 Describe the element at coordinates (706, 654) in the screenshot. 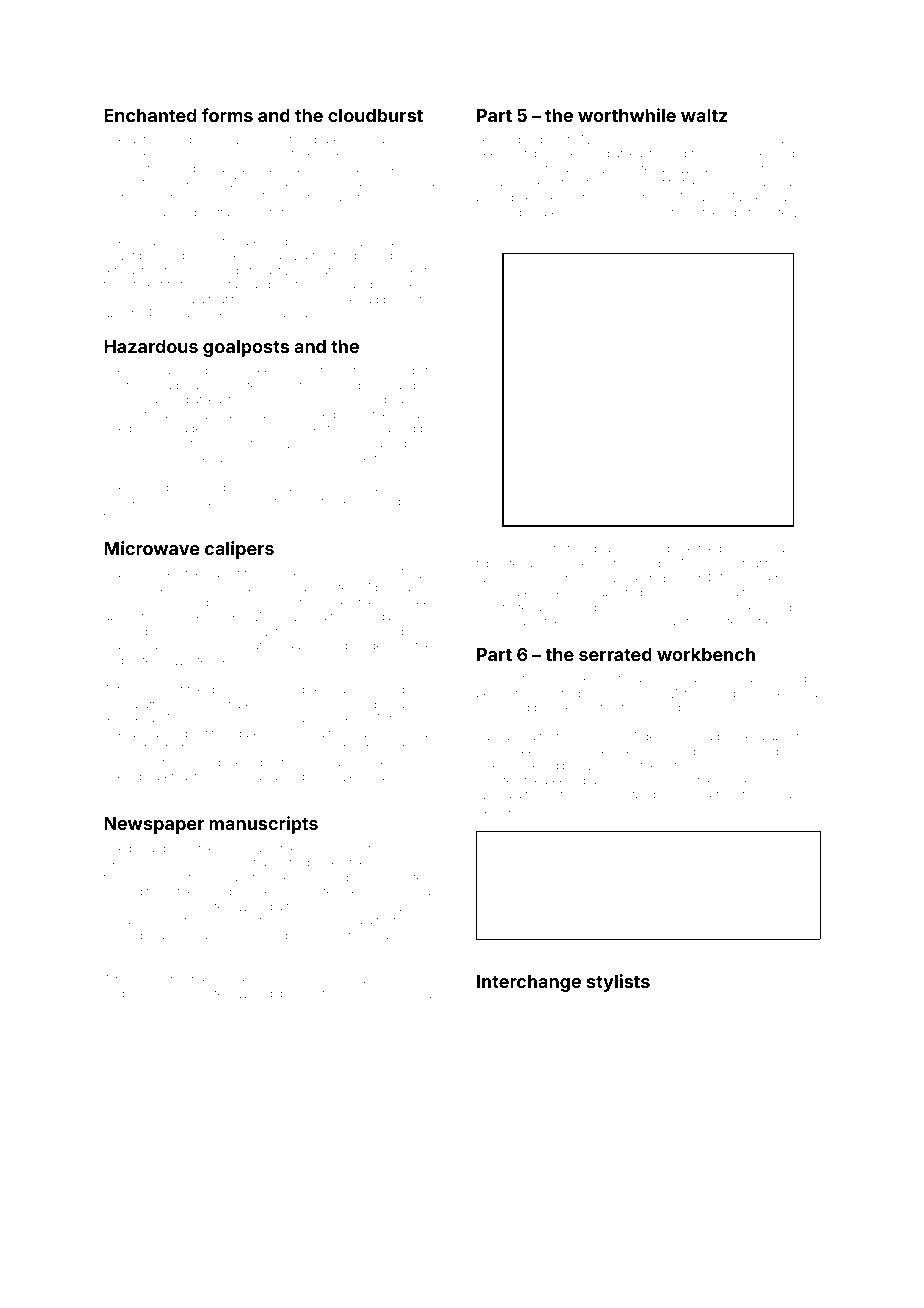

I see `workbench` at that location.
